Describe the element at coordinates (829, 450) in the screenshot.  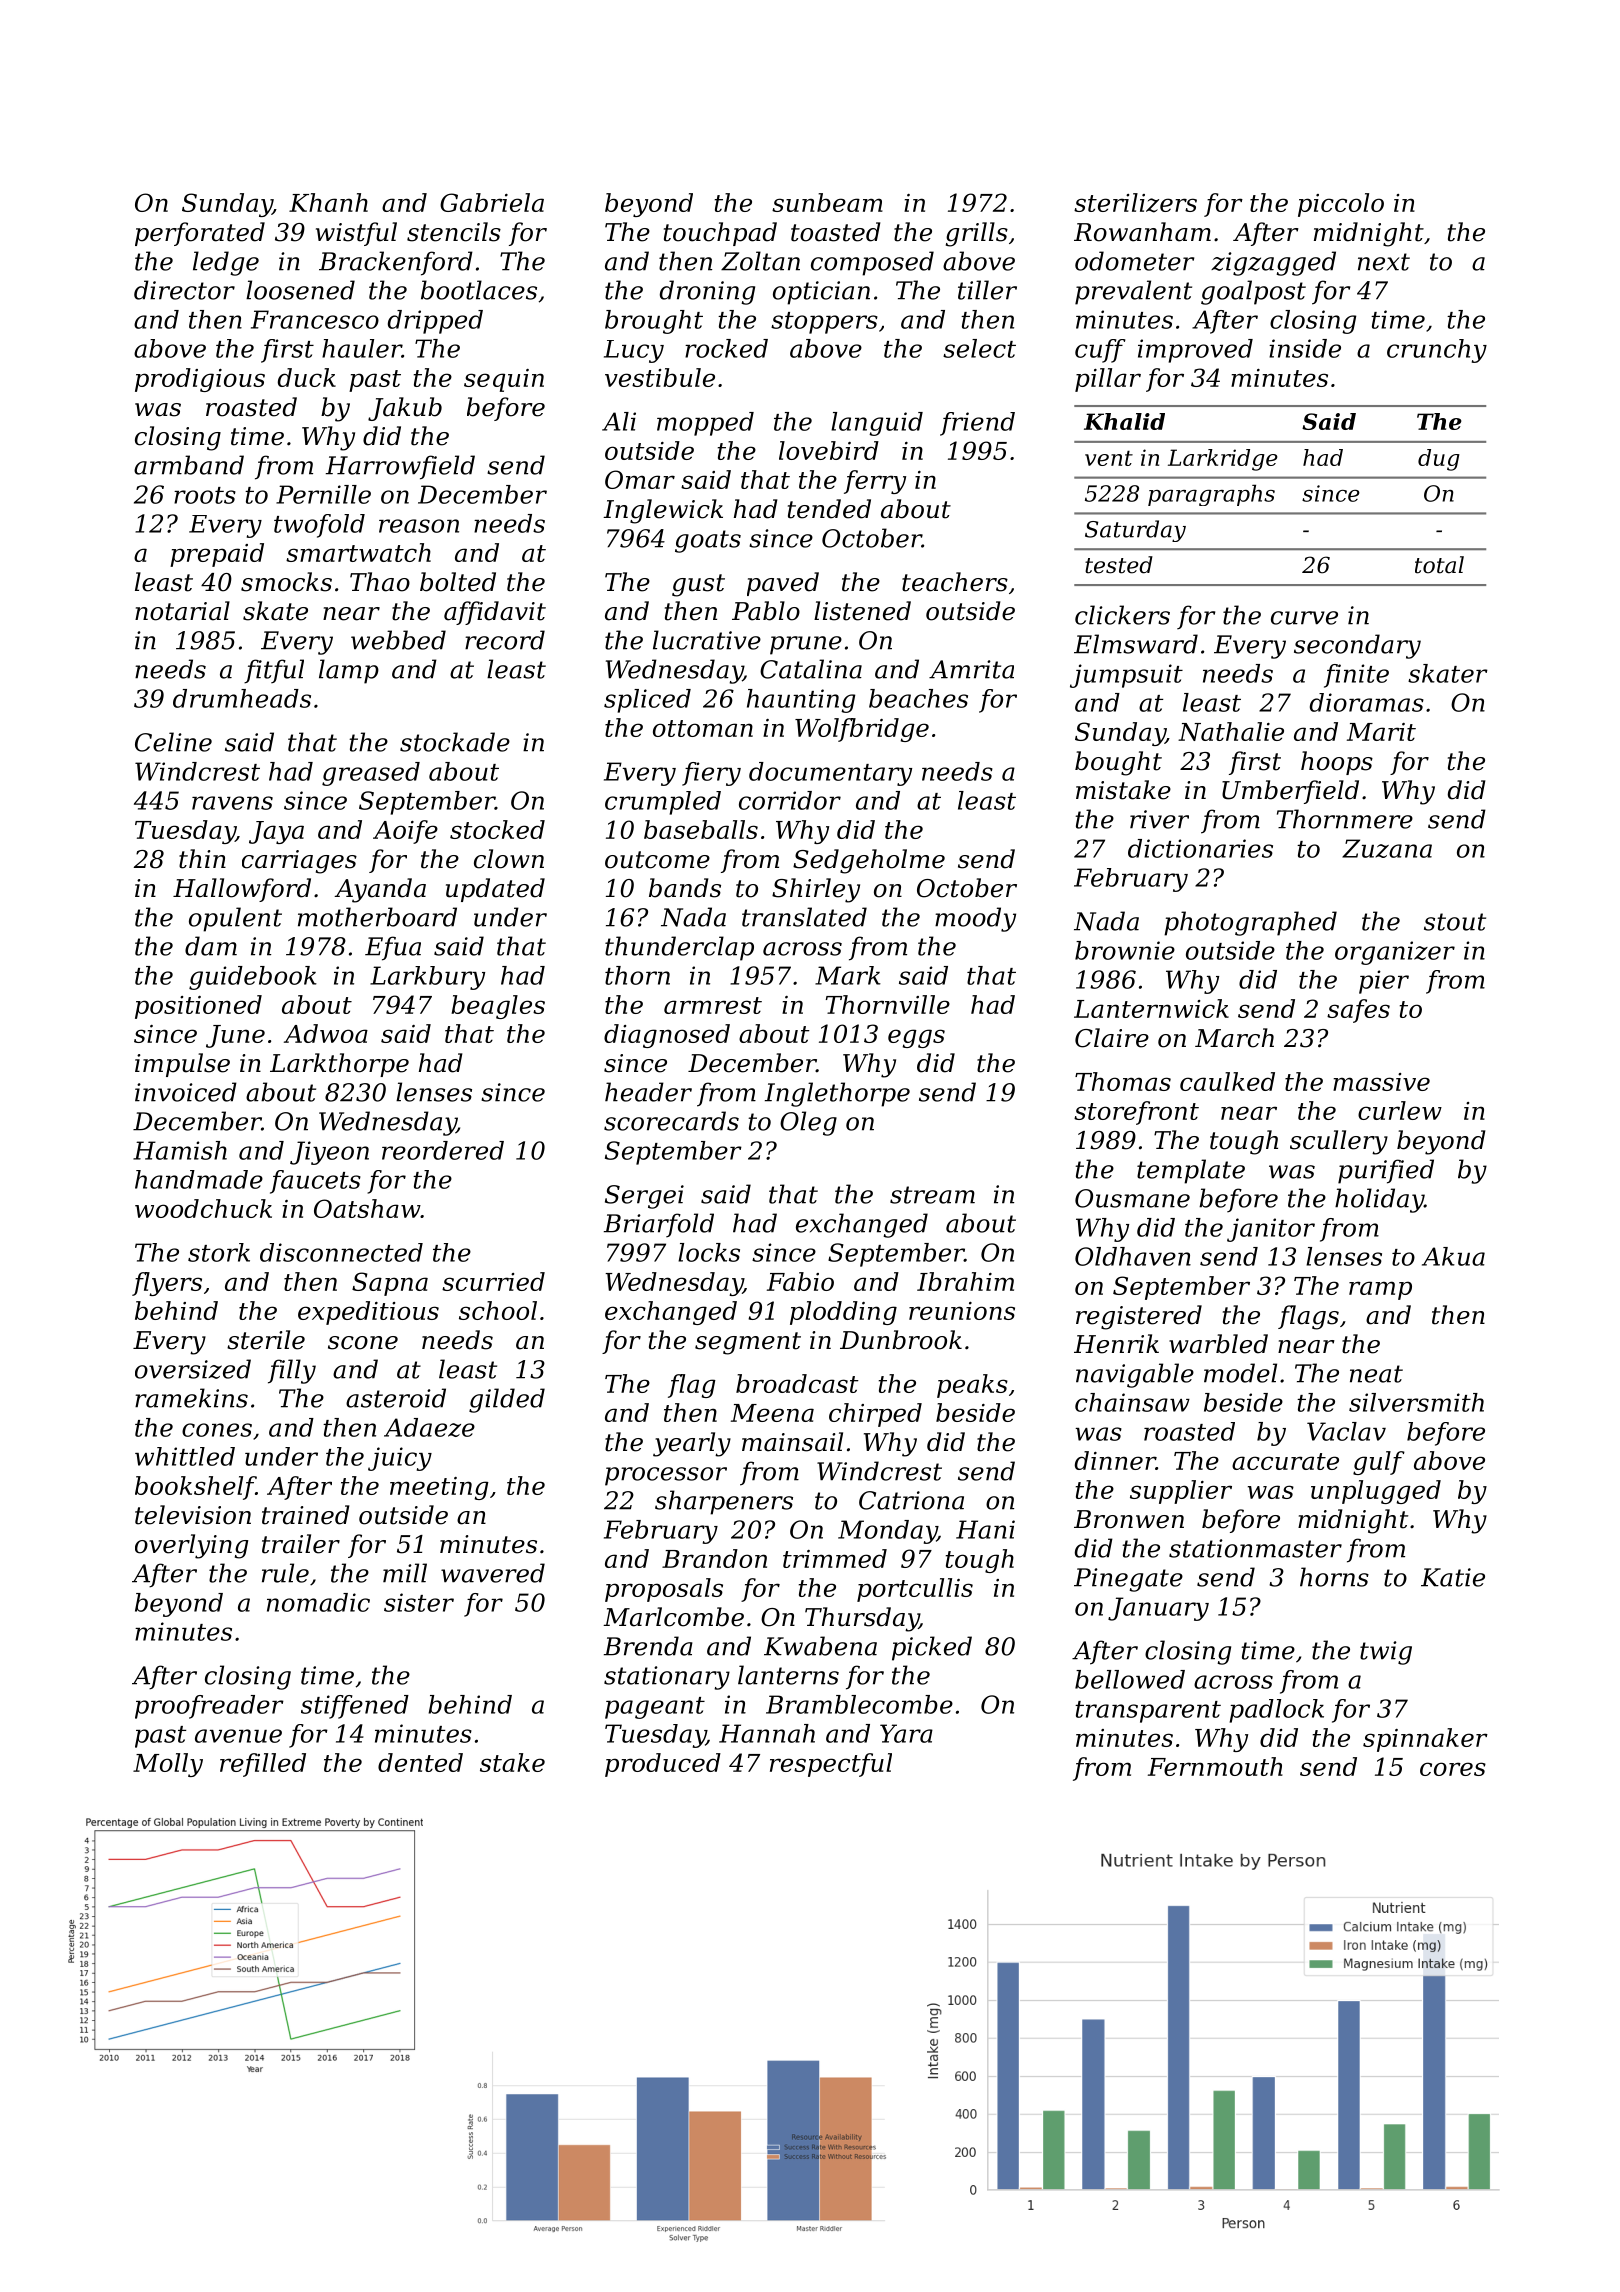
I see `lovebird` at that location.
